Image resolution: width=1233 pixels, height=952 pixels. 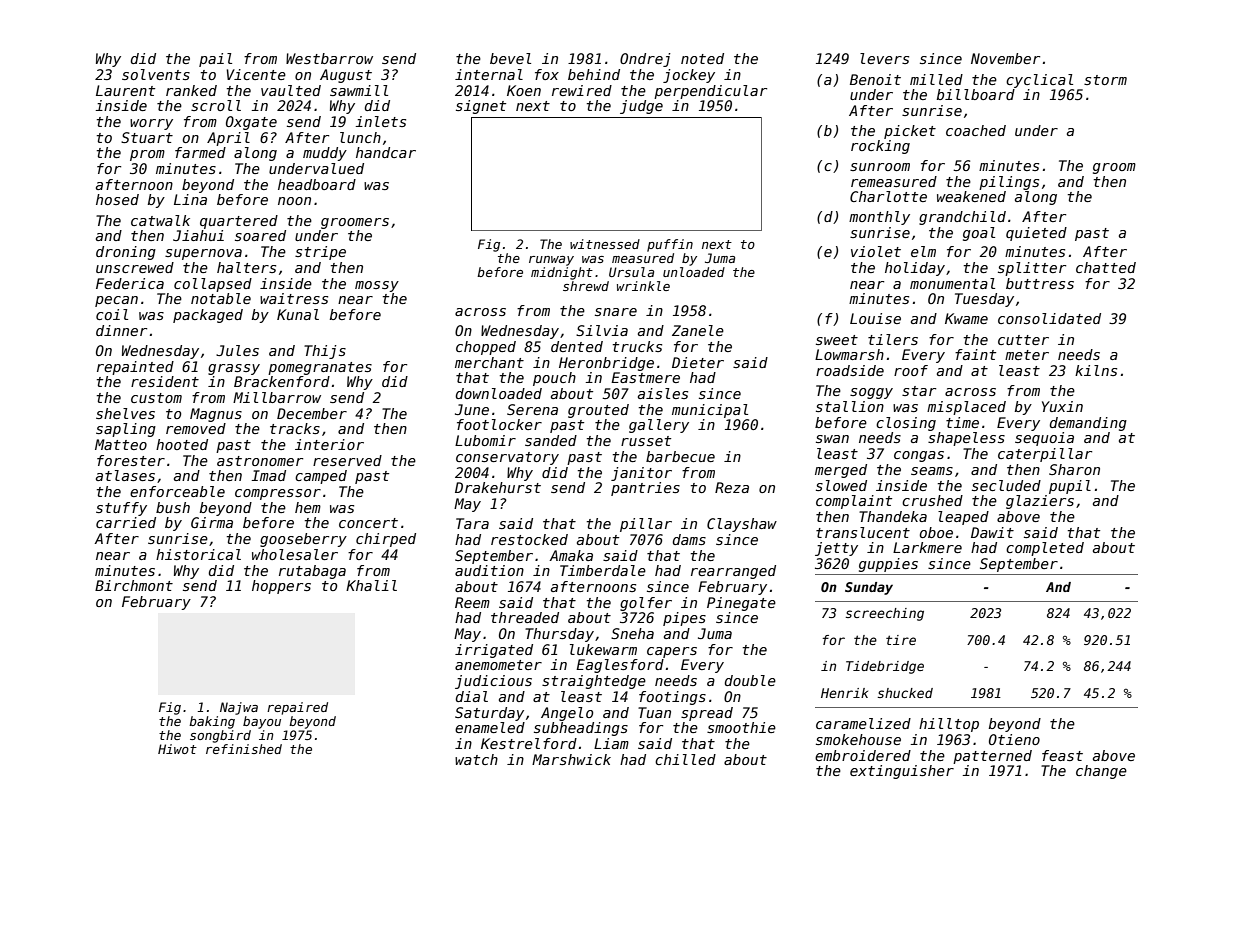 What do you see at coordinates (244, 749) in the image?
I see `refinished` at bounding box center [244, 749].
